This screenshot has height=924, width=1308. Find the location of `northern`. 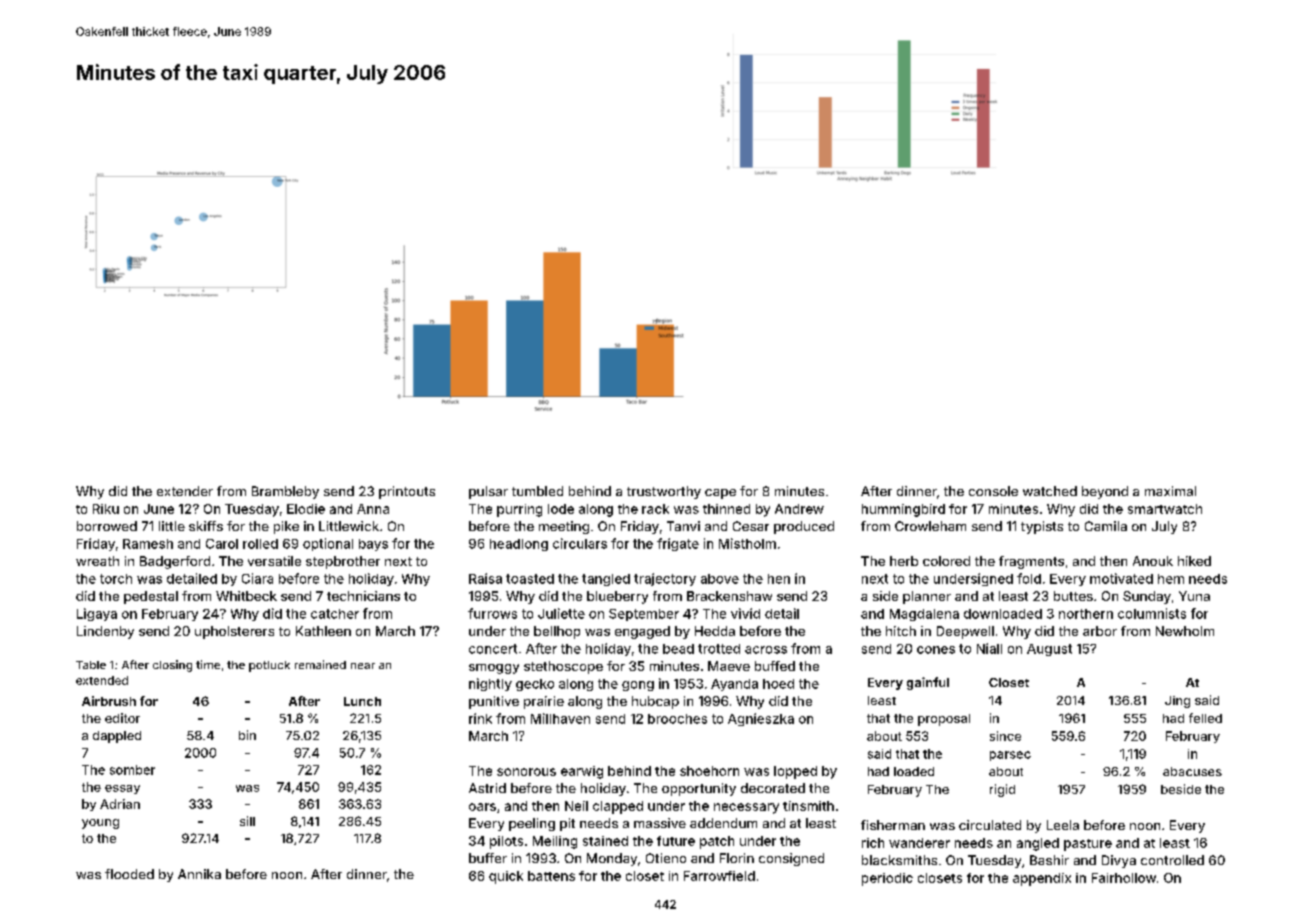

northern is located at coordinates (1086, 614).
